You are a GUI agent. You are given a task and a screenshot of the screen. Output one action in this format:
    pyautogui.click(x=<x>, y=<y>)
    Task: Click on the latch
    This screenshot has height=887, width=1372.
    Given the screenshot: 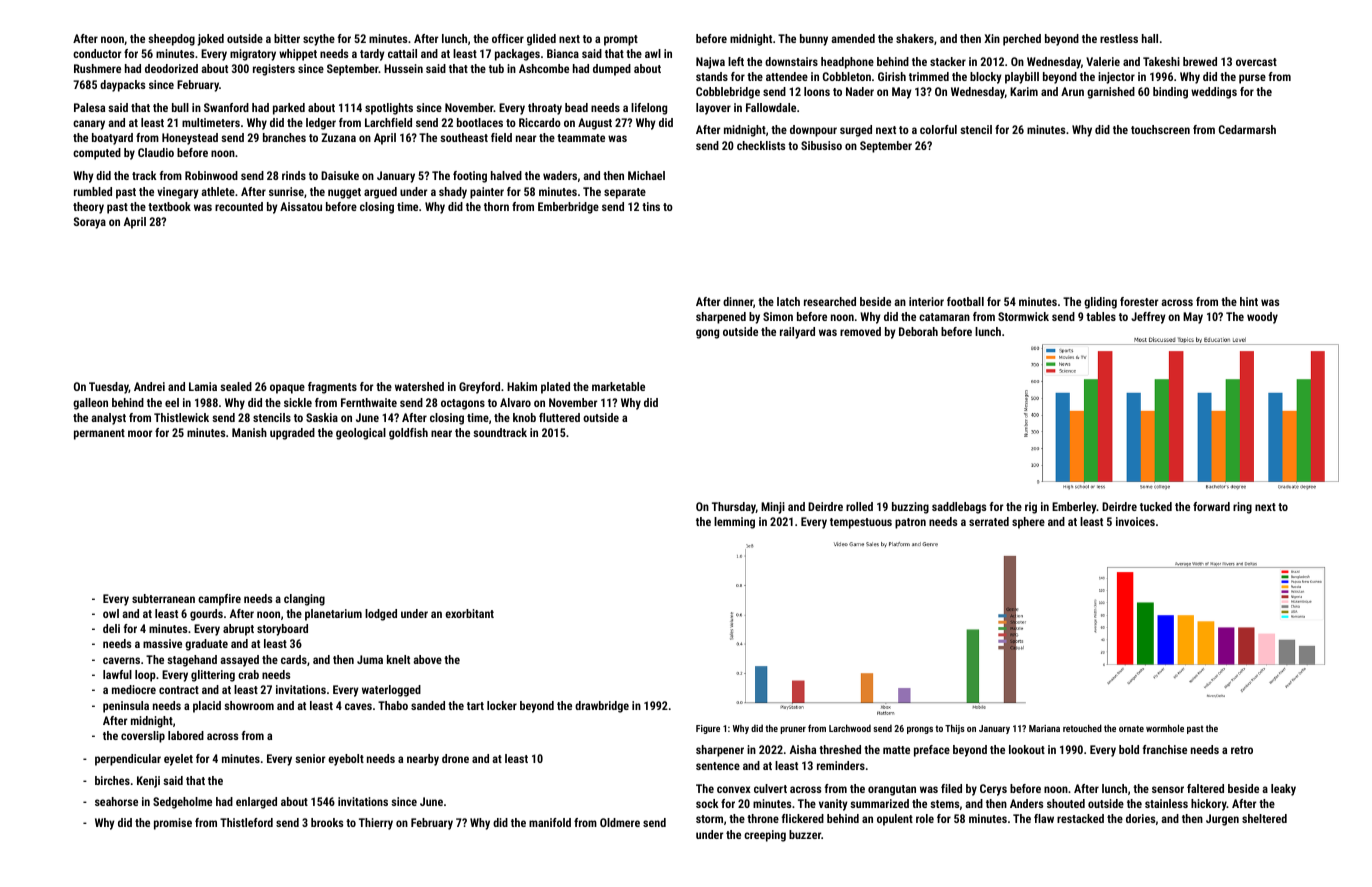 What is the action you would take?
    pyautogui.click(x=788, y=301)
